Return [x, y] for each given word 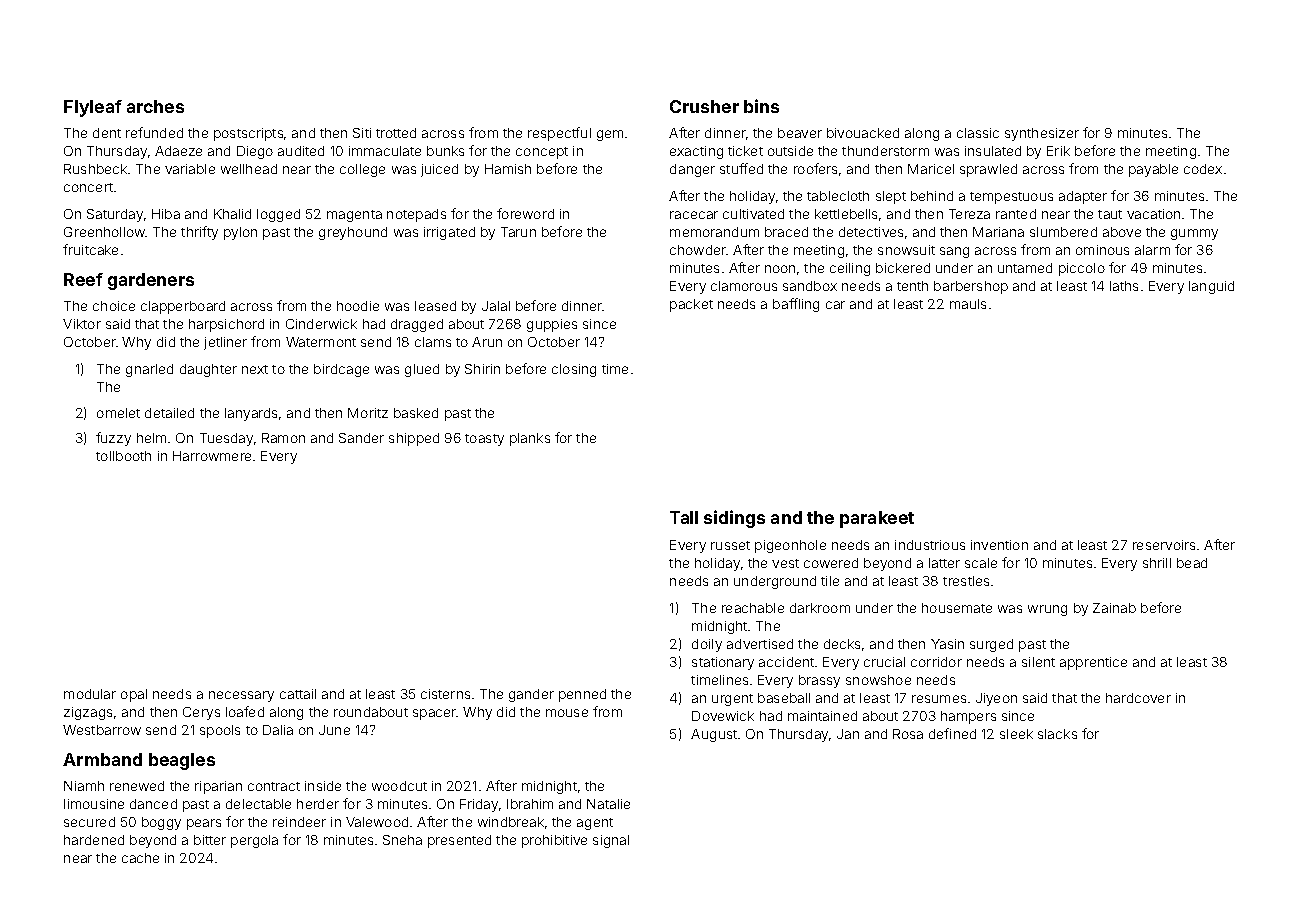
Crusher [704, 106]
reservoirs [1164, 545]
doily [707, 645]
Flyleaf [93, 108]
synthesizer [1042, 134]
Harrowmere [212, 456]
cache [140, 858]
